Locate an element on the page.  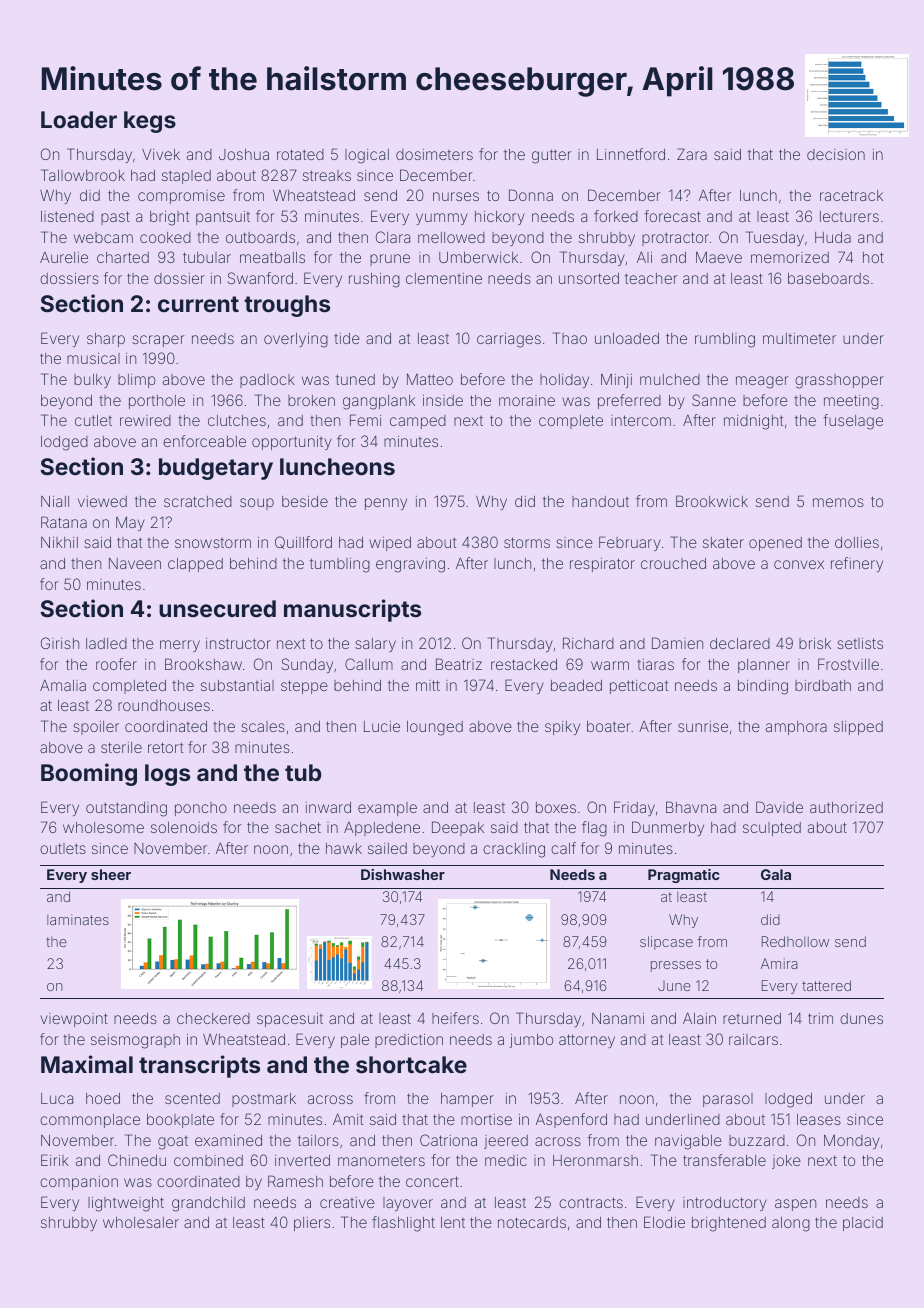
Appledene is located at coordinates (382, 829).
